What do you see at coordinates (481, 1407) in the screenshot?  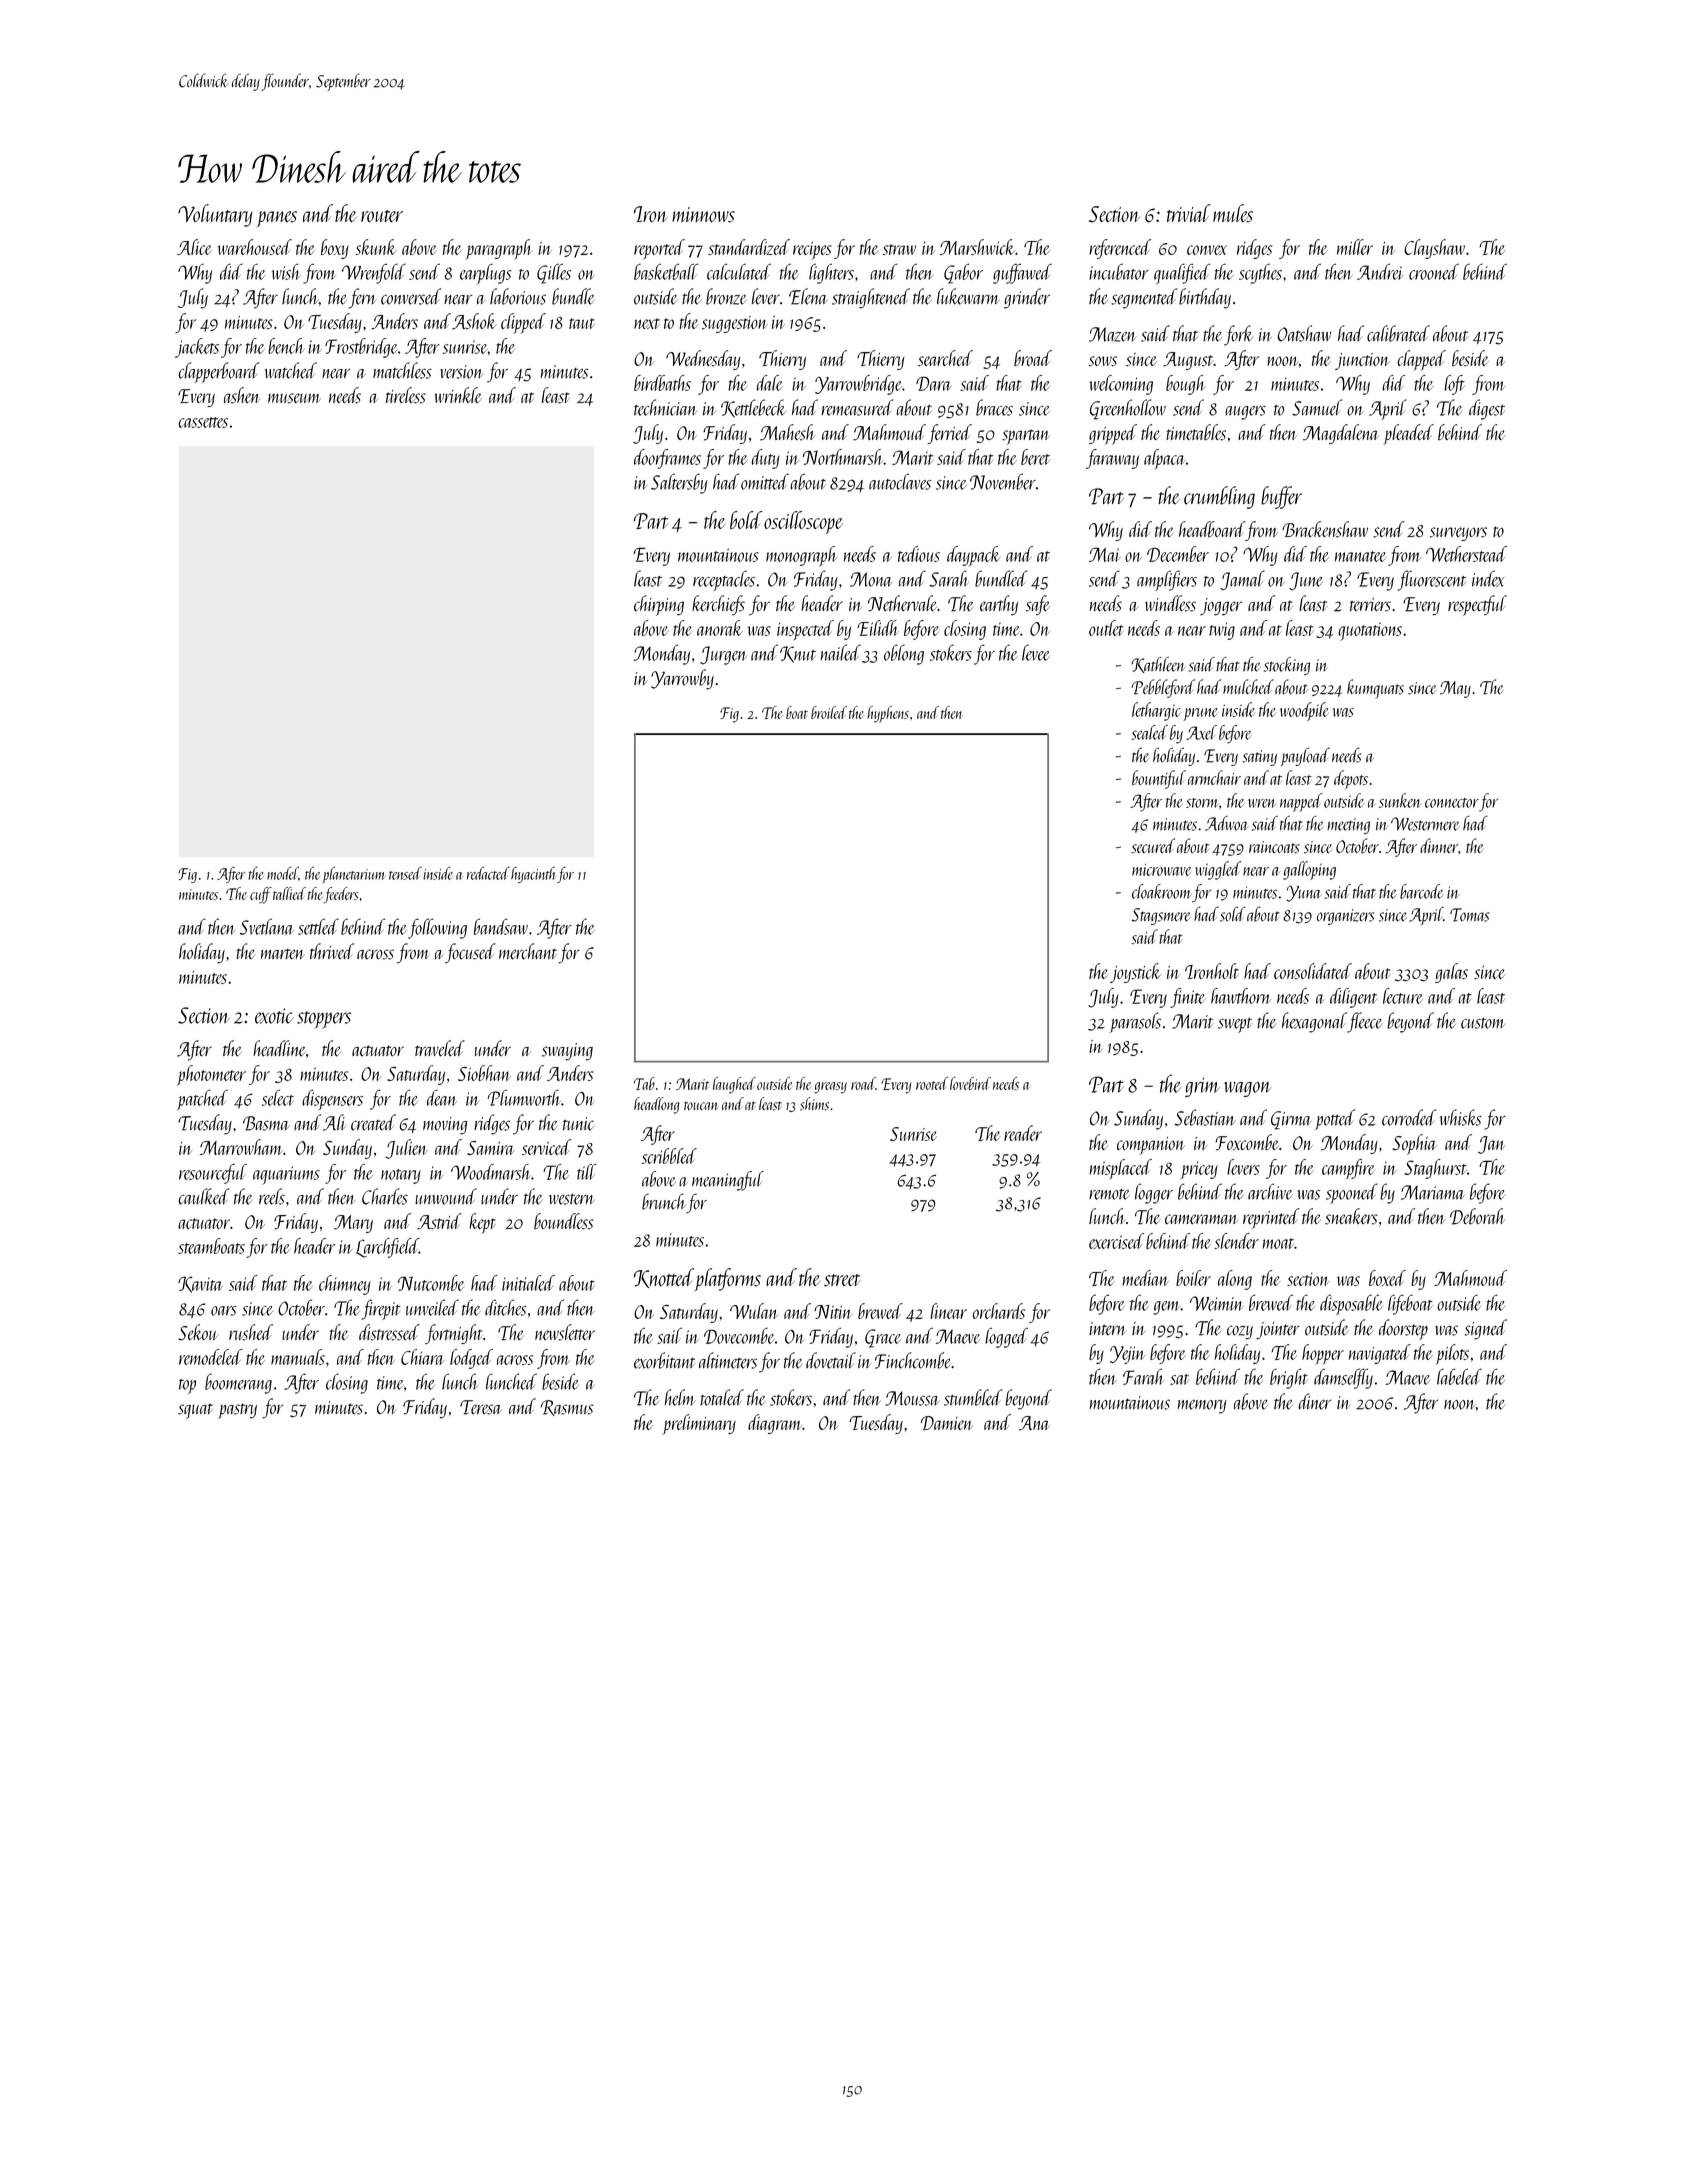 I see `Teresa` at bounding box center [481, 1407].
